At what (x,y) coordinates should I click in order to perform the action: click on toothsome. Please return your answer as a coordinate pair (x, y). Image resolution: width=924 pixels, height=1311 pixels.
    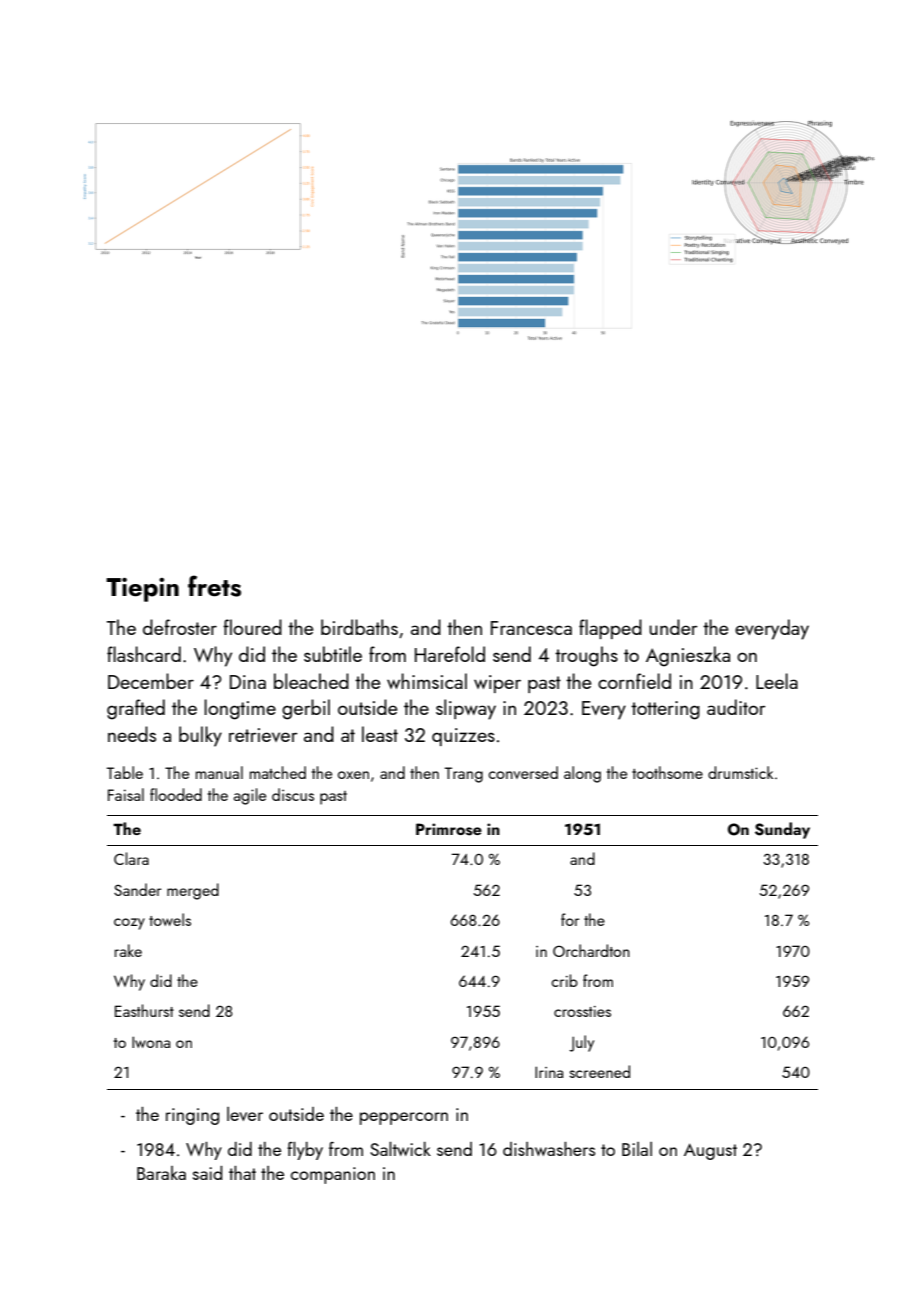
    Looking at the image, I should click on (667, 772).
